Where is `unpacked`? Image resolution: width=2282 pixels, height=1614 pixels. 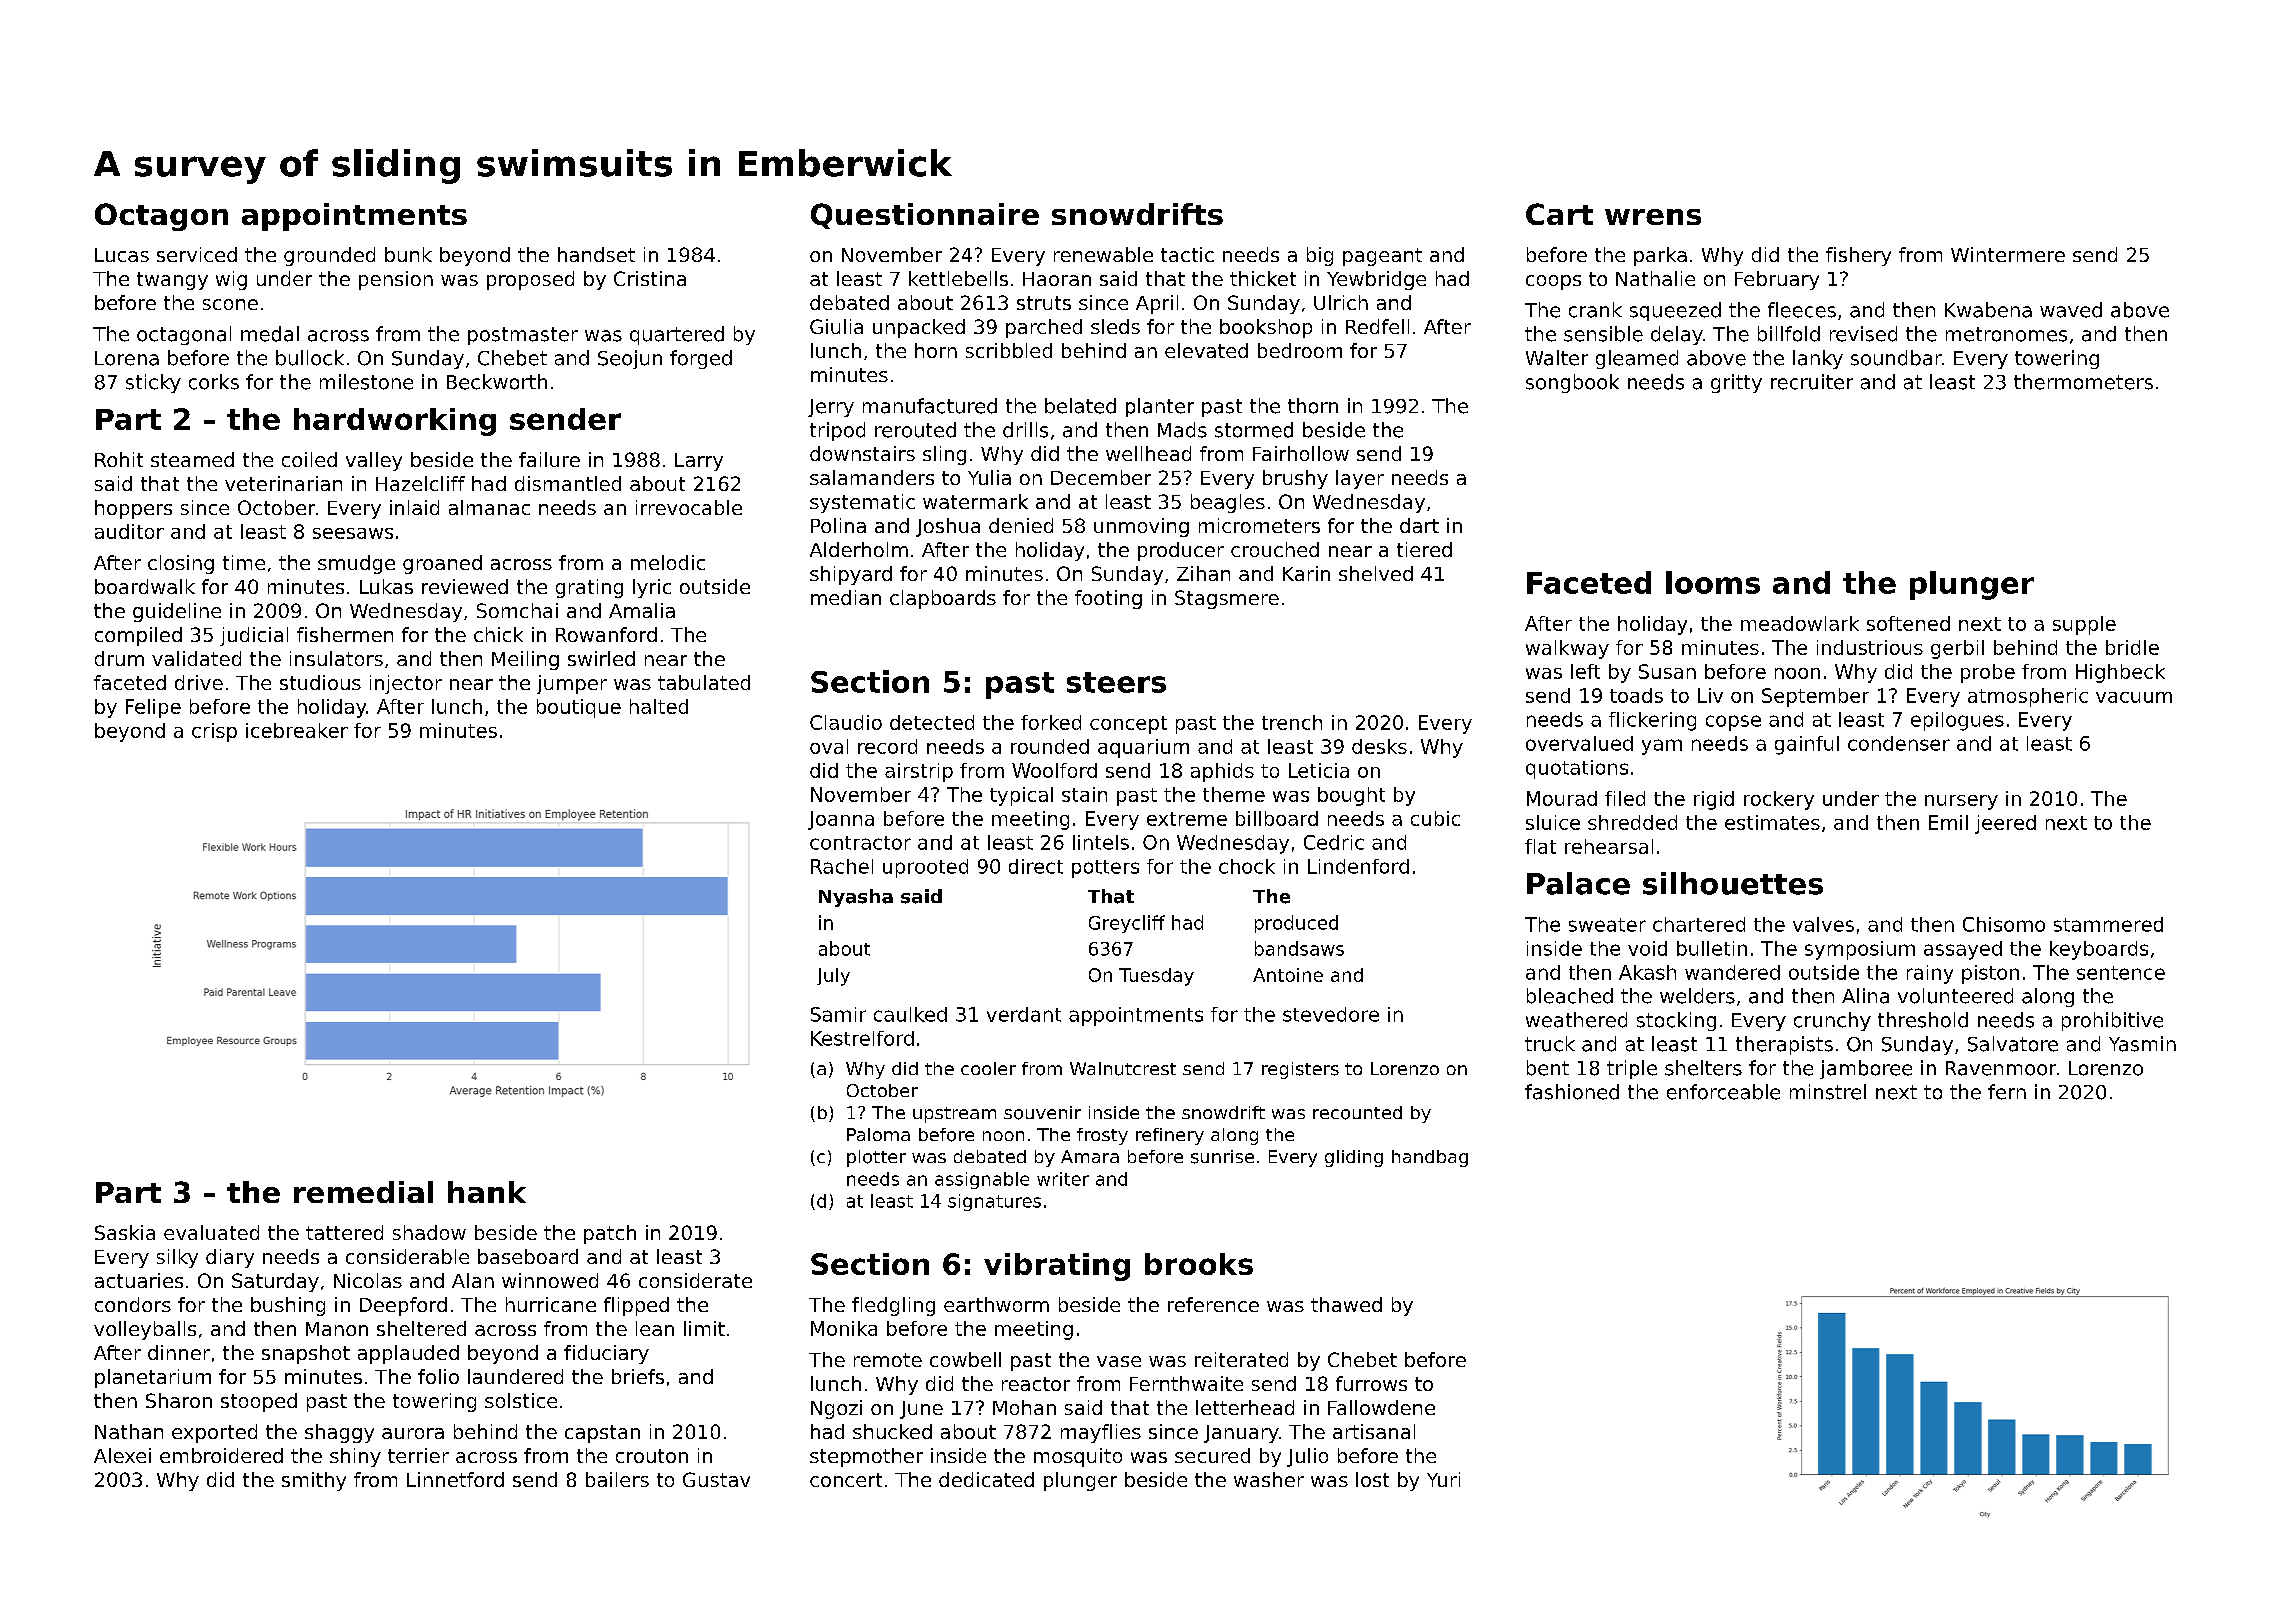
unpacked is located at coordinates (919, 328).
